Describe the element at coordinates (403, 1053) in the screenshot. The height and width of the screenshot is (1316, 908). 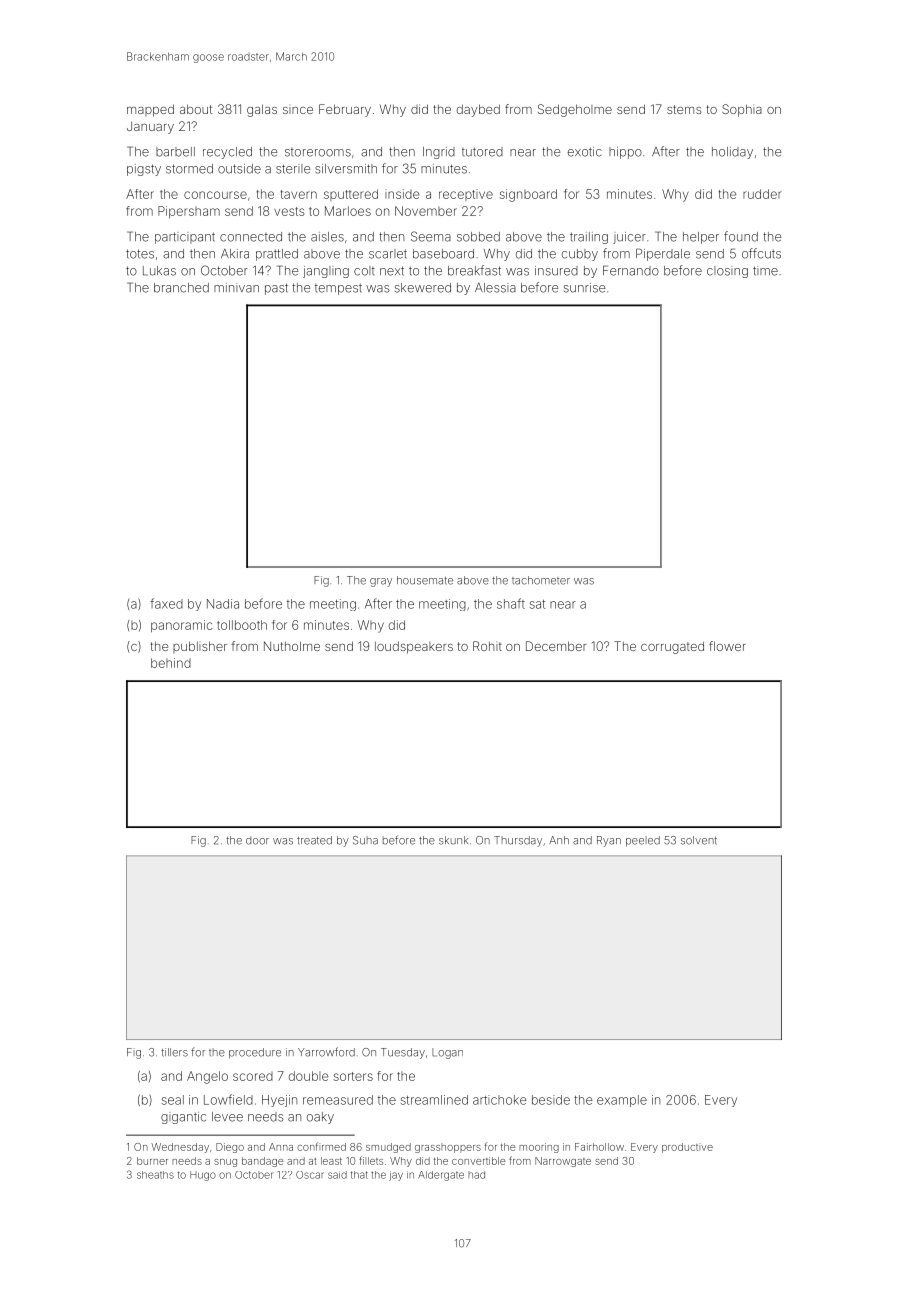
I see `Tuesday` at that location.
